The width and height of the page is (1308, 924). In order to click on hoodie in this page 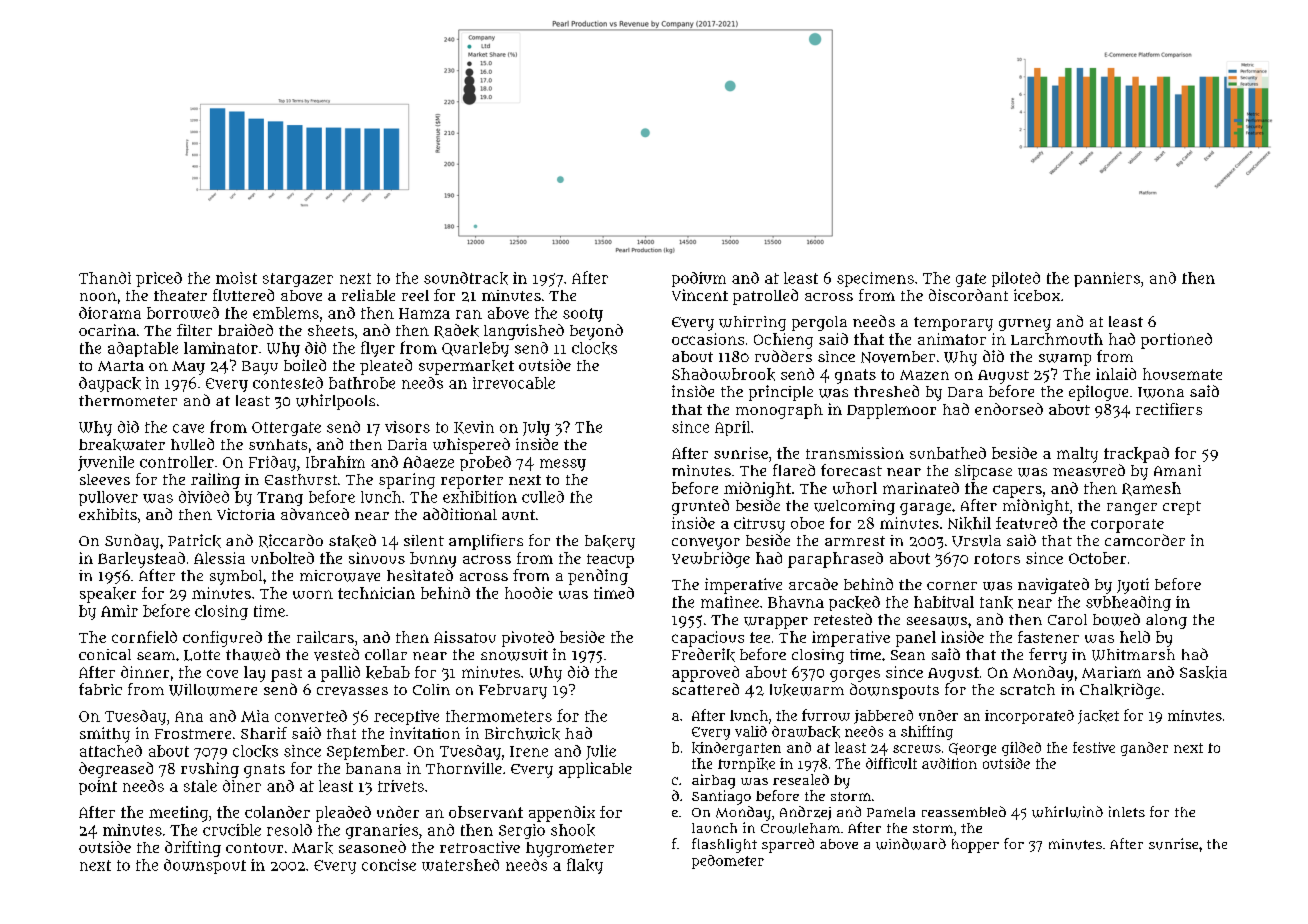, I will do `click(529, 593)`.
